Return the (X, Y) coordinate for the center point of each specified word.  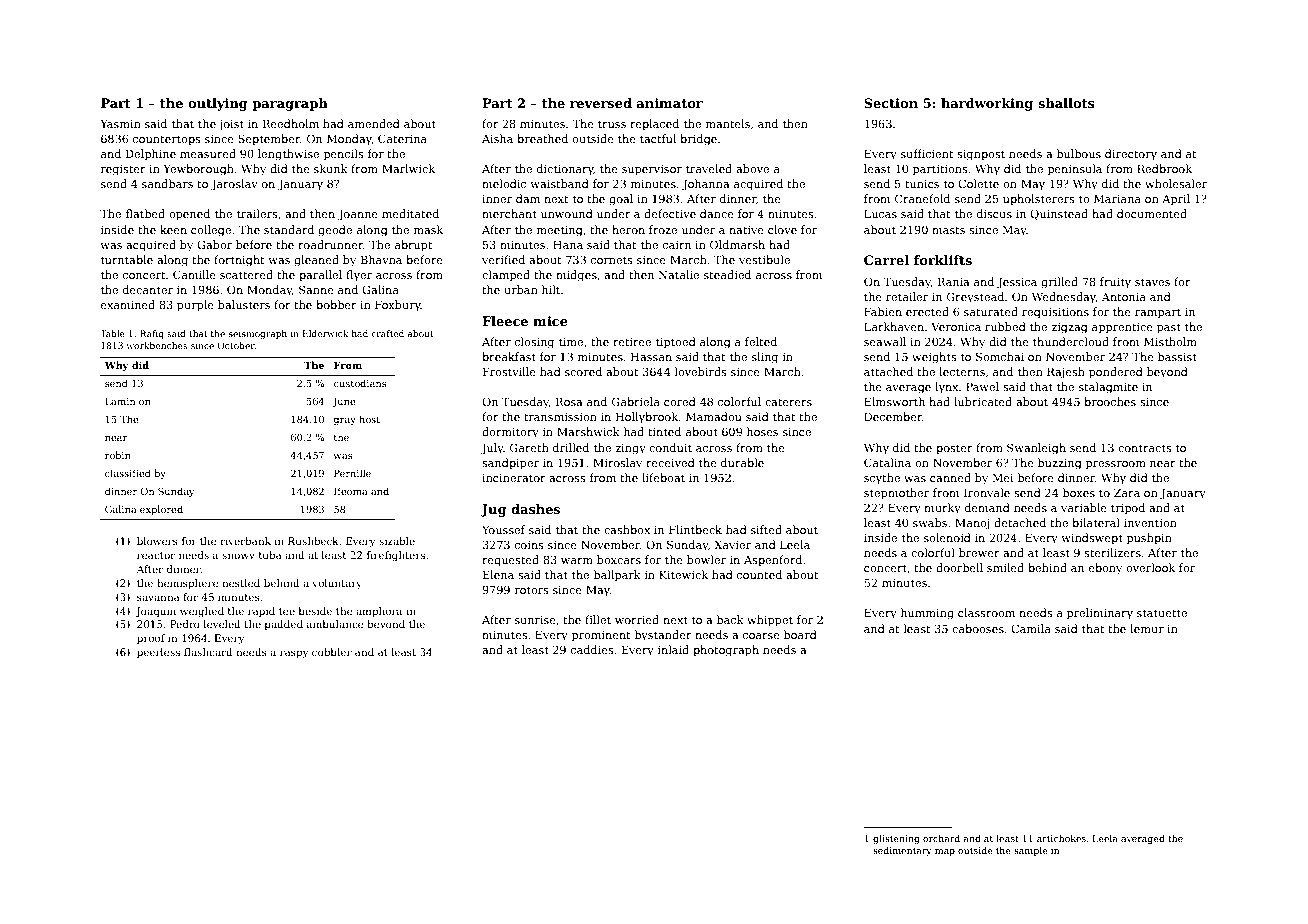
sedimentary (902, 851)
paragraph (290, 104)
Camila (1031, 628)
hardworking (987, 104)
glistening (896, 839)
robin (118, 455)
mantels (728, 123)
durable (742, 462)
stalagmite (1108, 388)
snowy (238, 557)
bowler (706, 559)
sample (1031, 851)
